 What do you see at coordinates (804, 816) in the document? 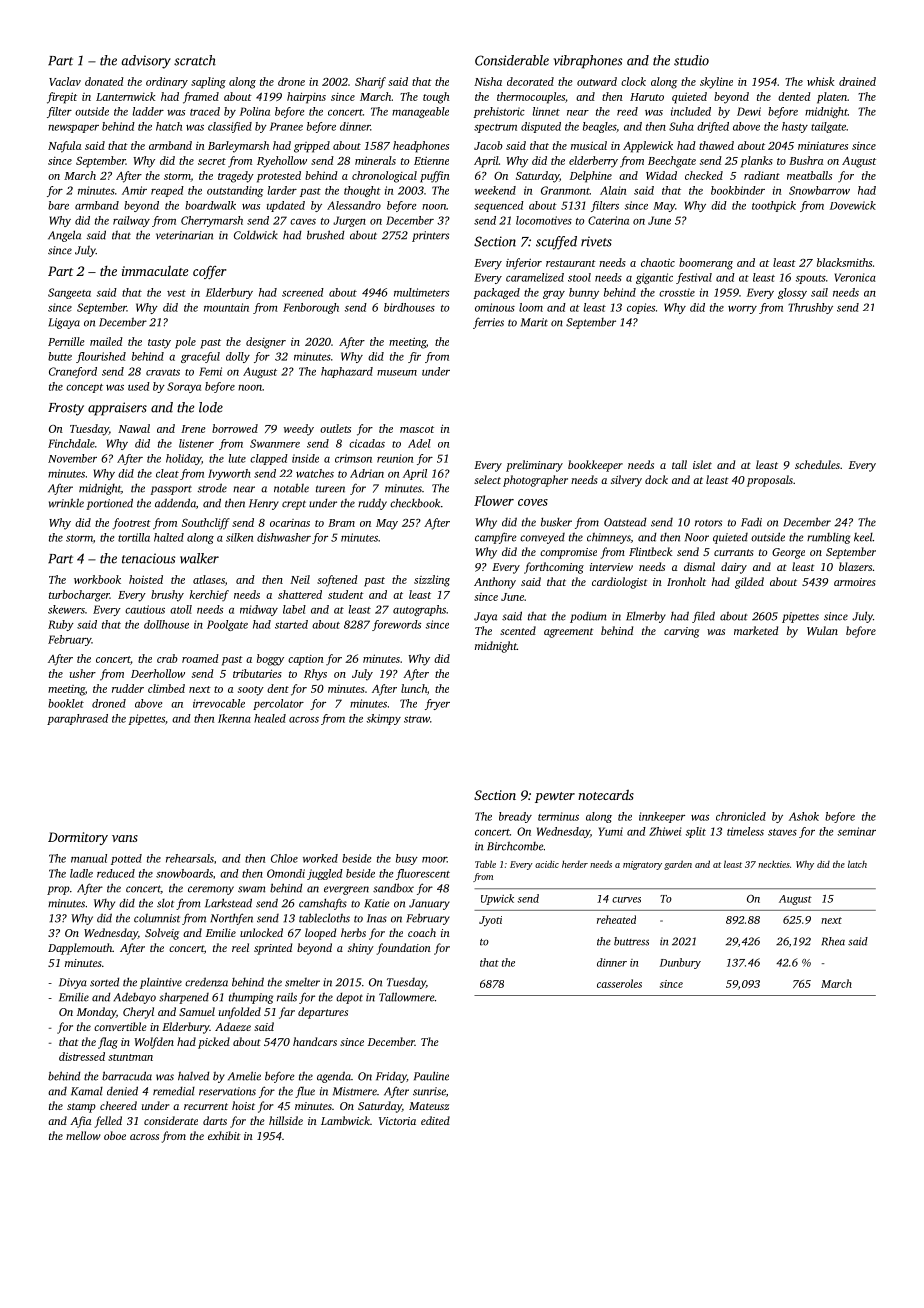
I see `Ashok` at bounding box center [804, 816].
